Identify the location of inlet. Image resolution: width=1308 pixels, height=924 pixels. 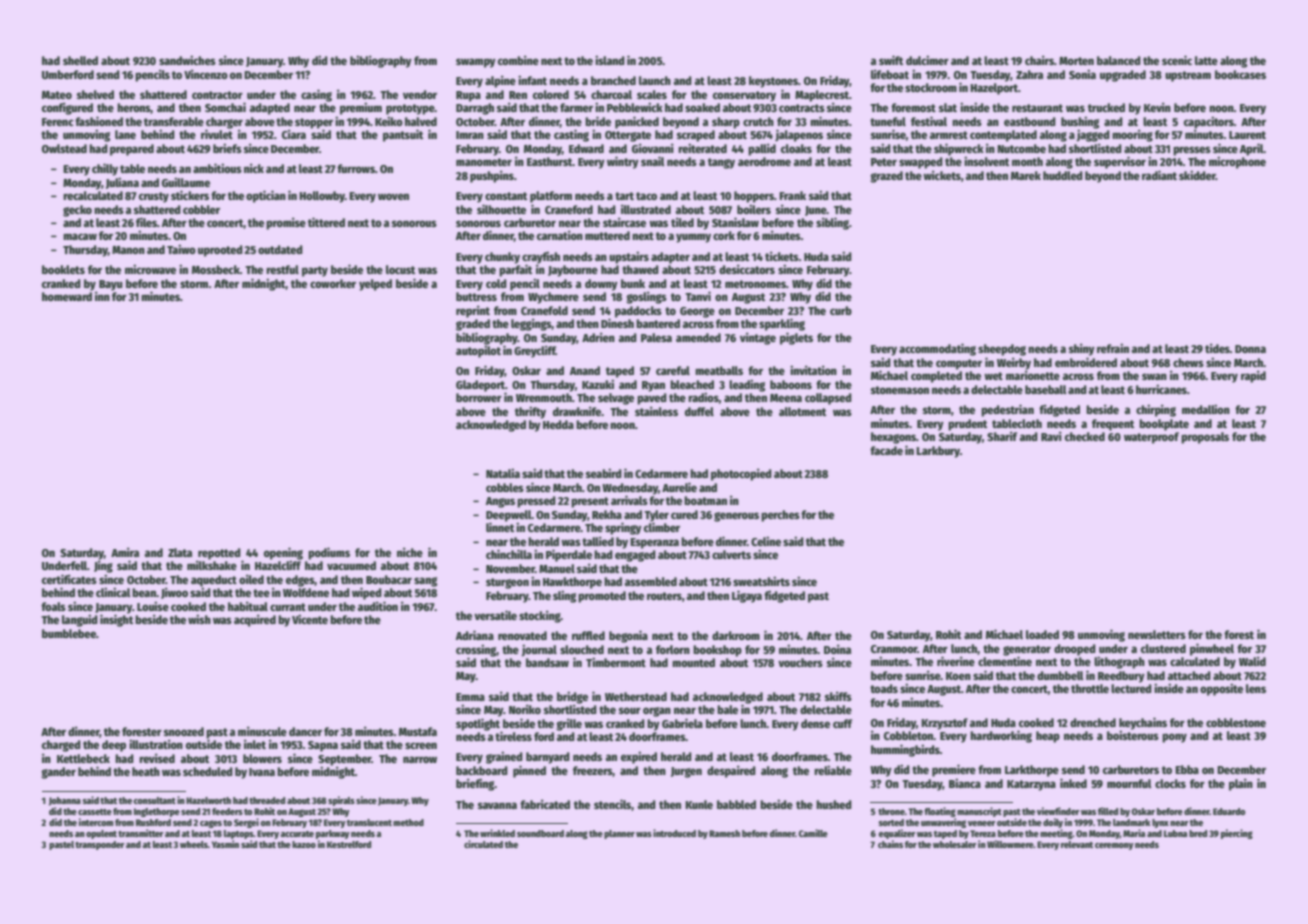
(255, 744).
